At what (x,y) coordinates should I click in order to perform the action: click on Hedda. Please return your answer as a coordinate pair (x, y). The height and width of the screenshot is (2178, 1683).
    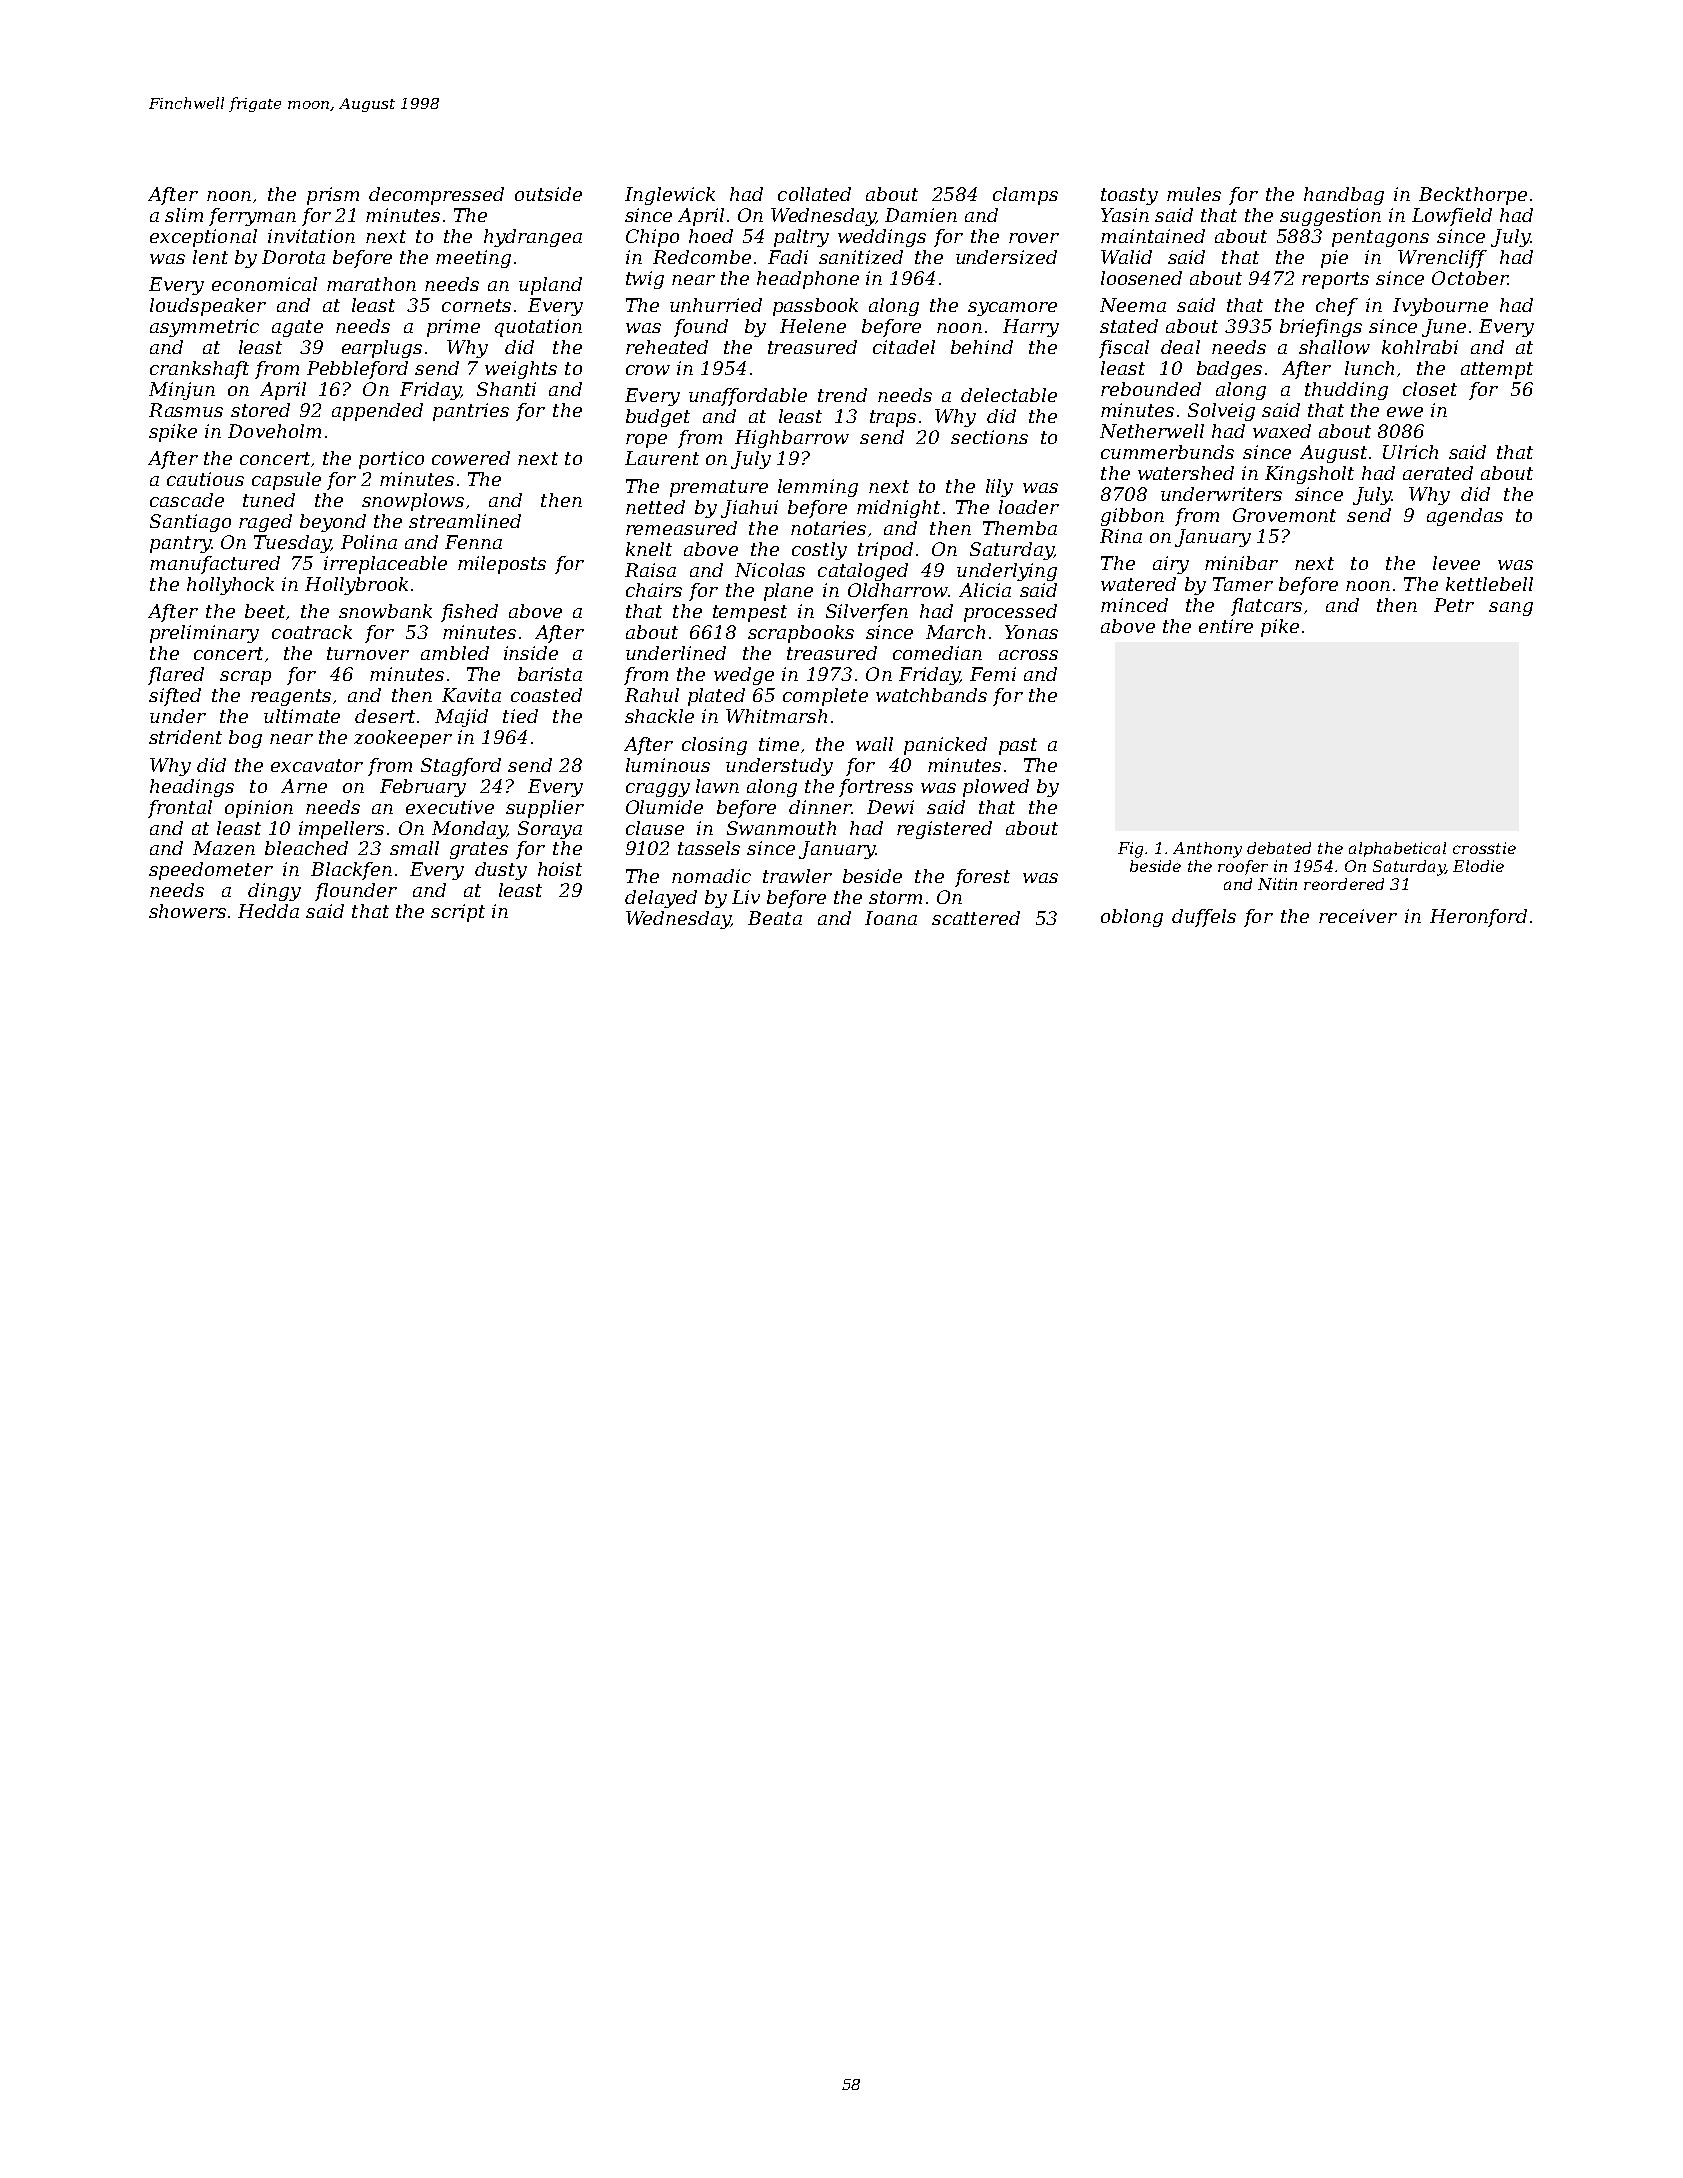
    Looking at the image, I should click on (268, 911).
